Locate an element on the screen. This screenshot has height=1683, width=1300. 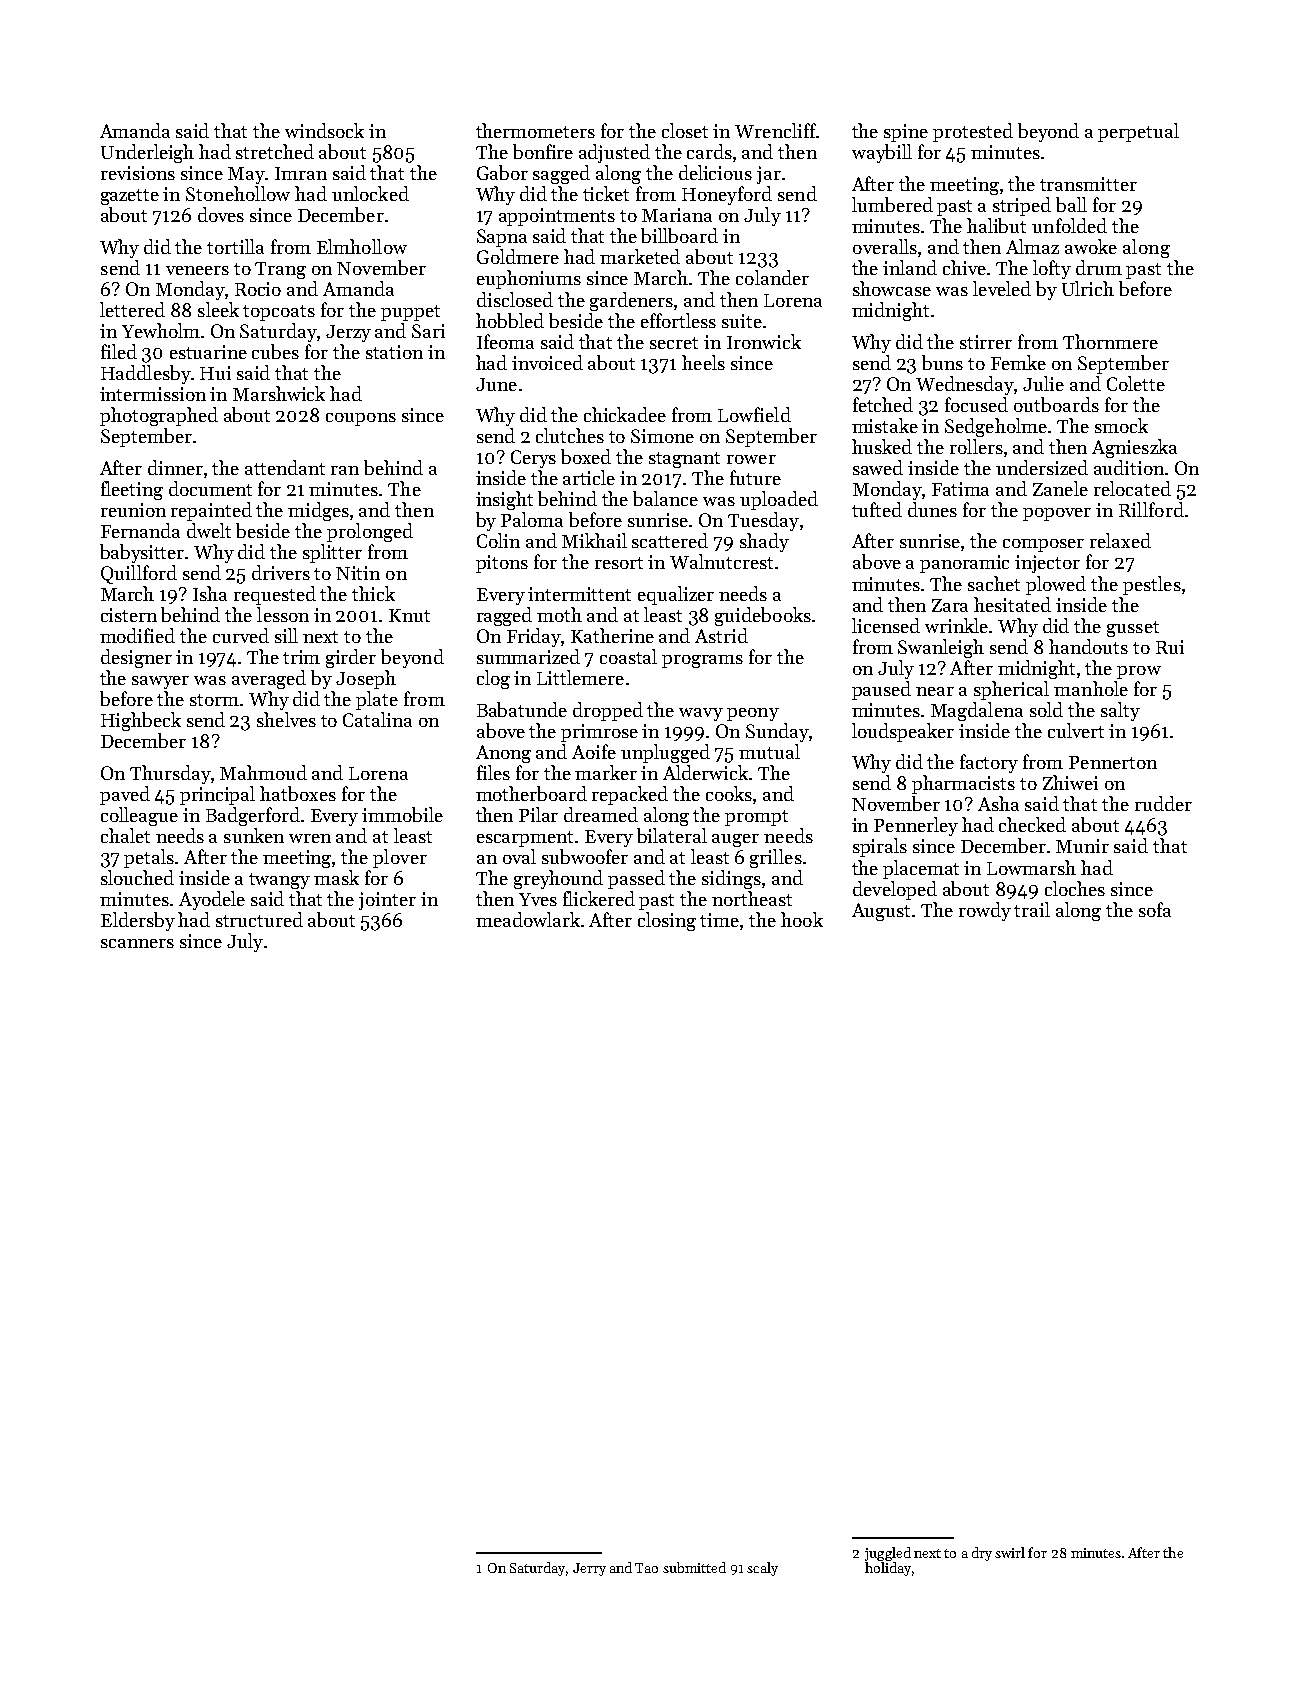
sofa is located at coordinates (1155, 909).
